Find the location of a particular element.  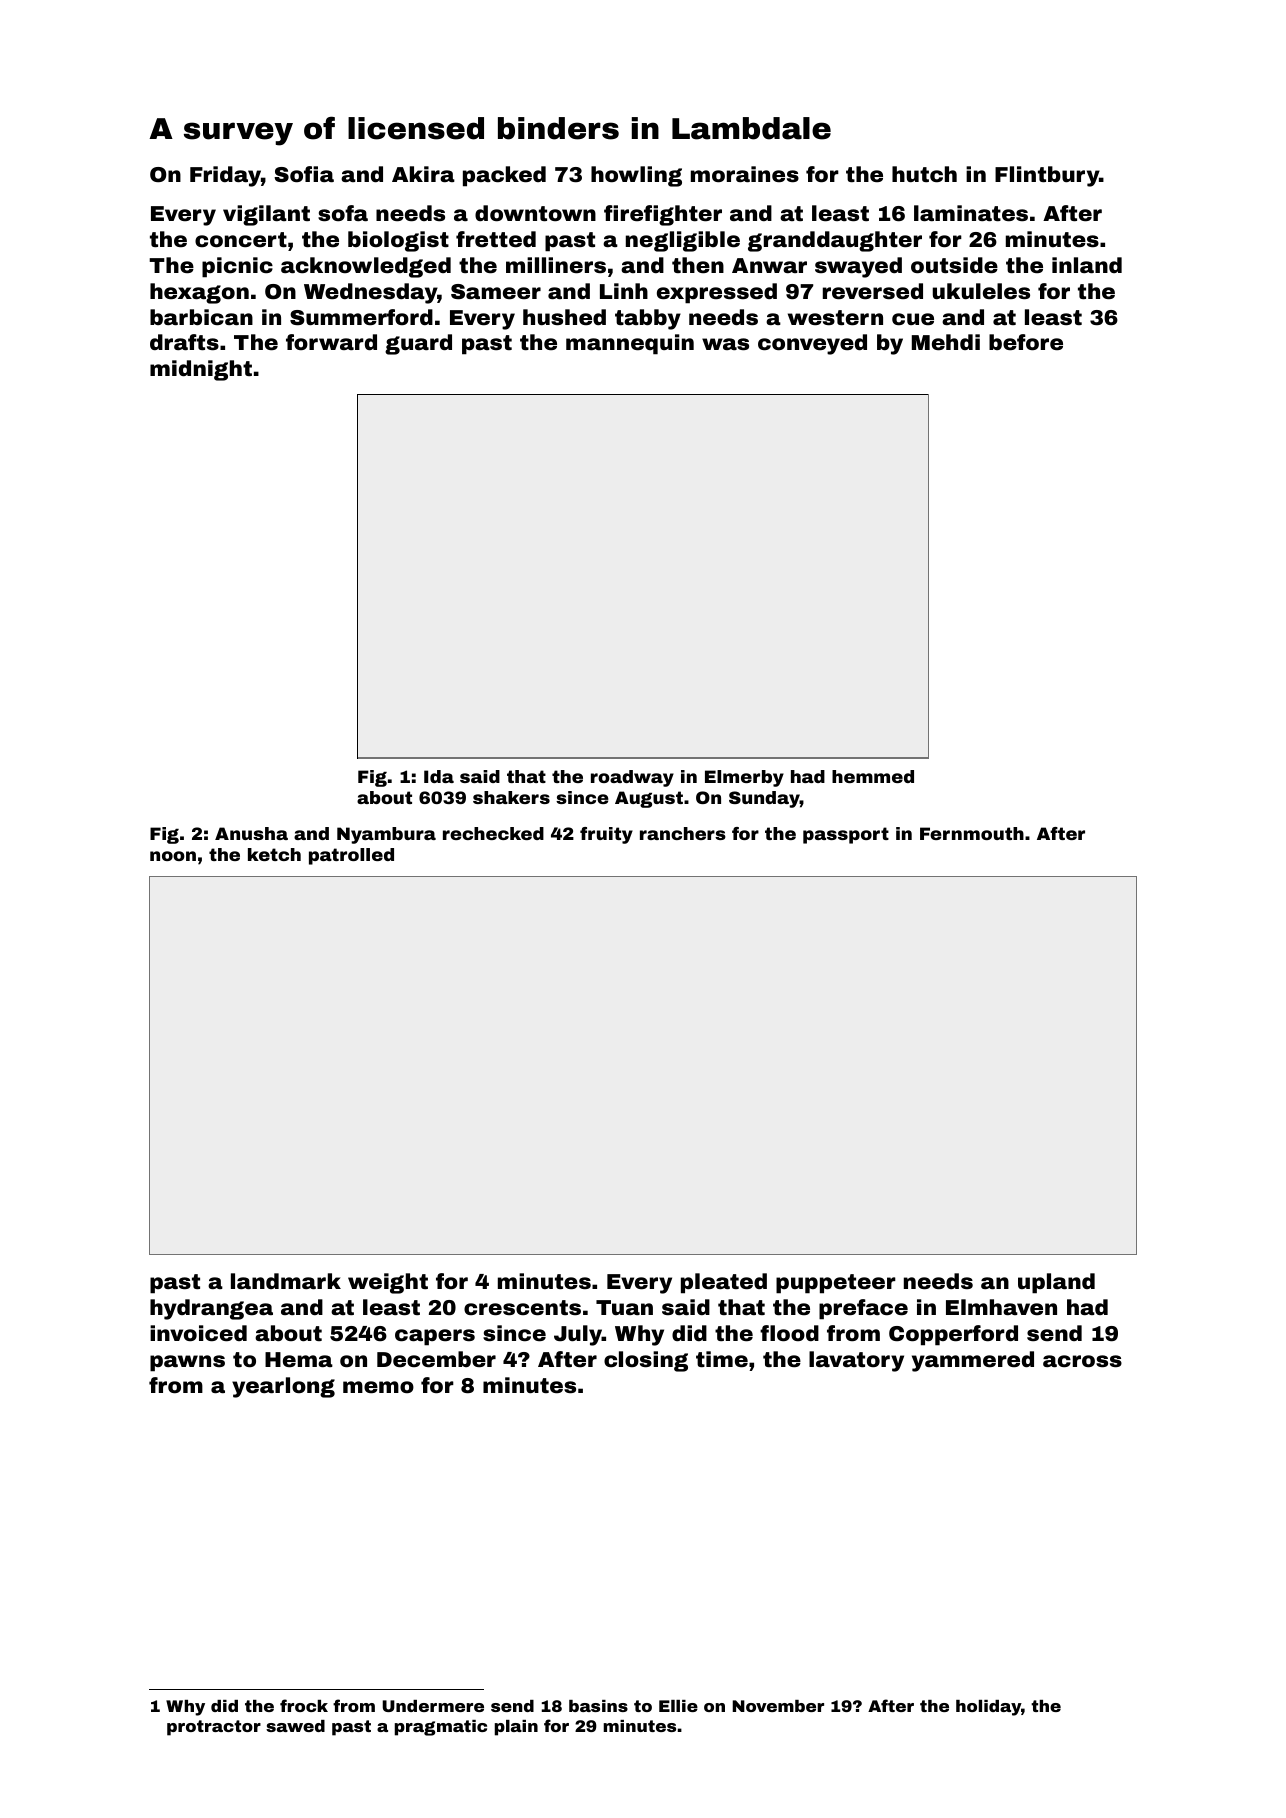

patrolled is located at coordinates (351, 856).
